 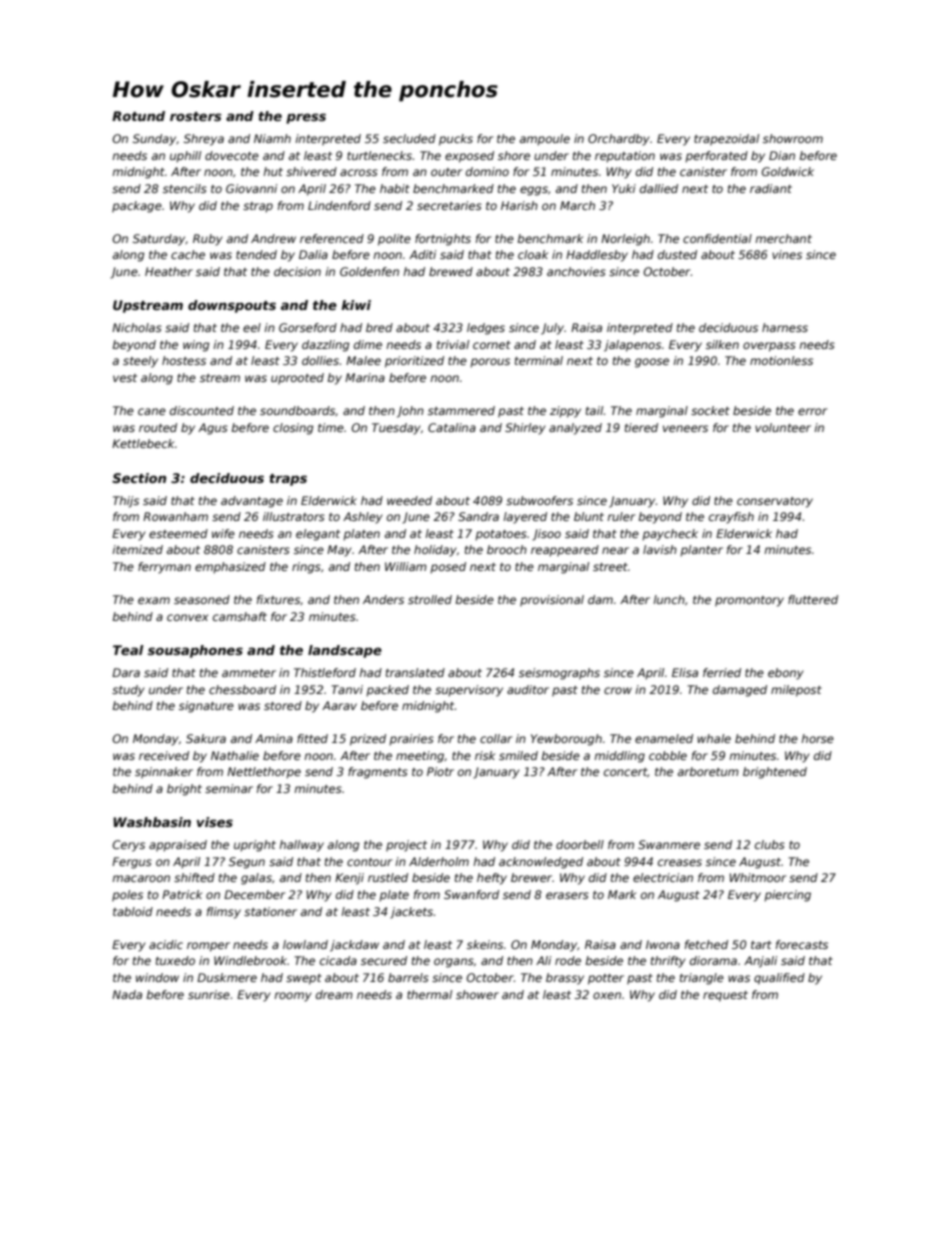 I want to click on package, so click(x=137, y=207).
